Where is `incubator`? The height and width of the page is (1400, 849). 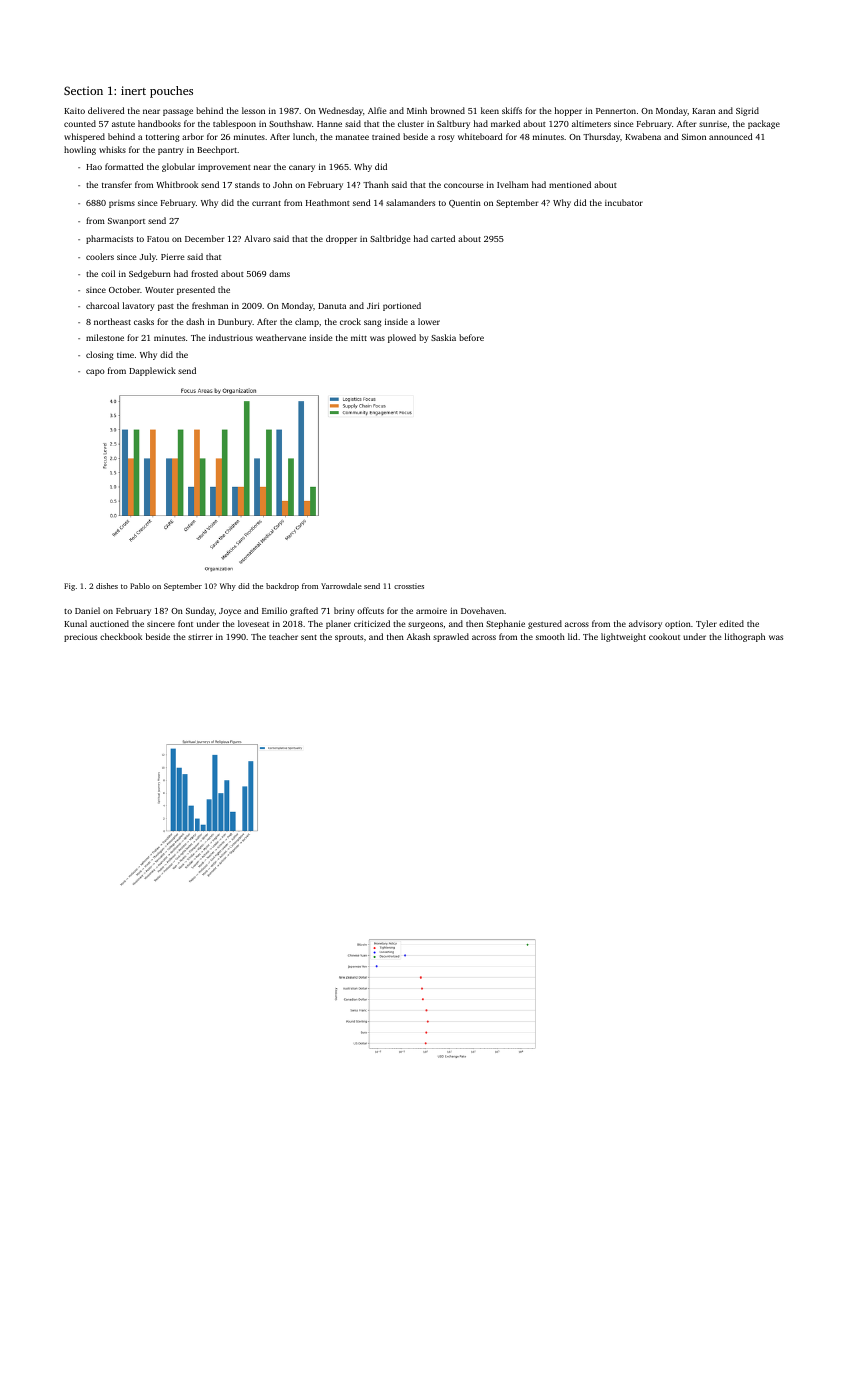 incubator is located at coordinates (624, 202).
